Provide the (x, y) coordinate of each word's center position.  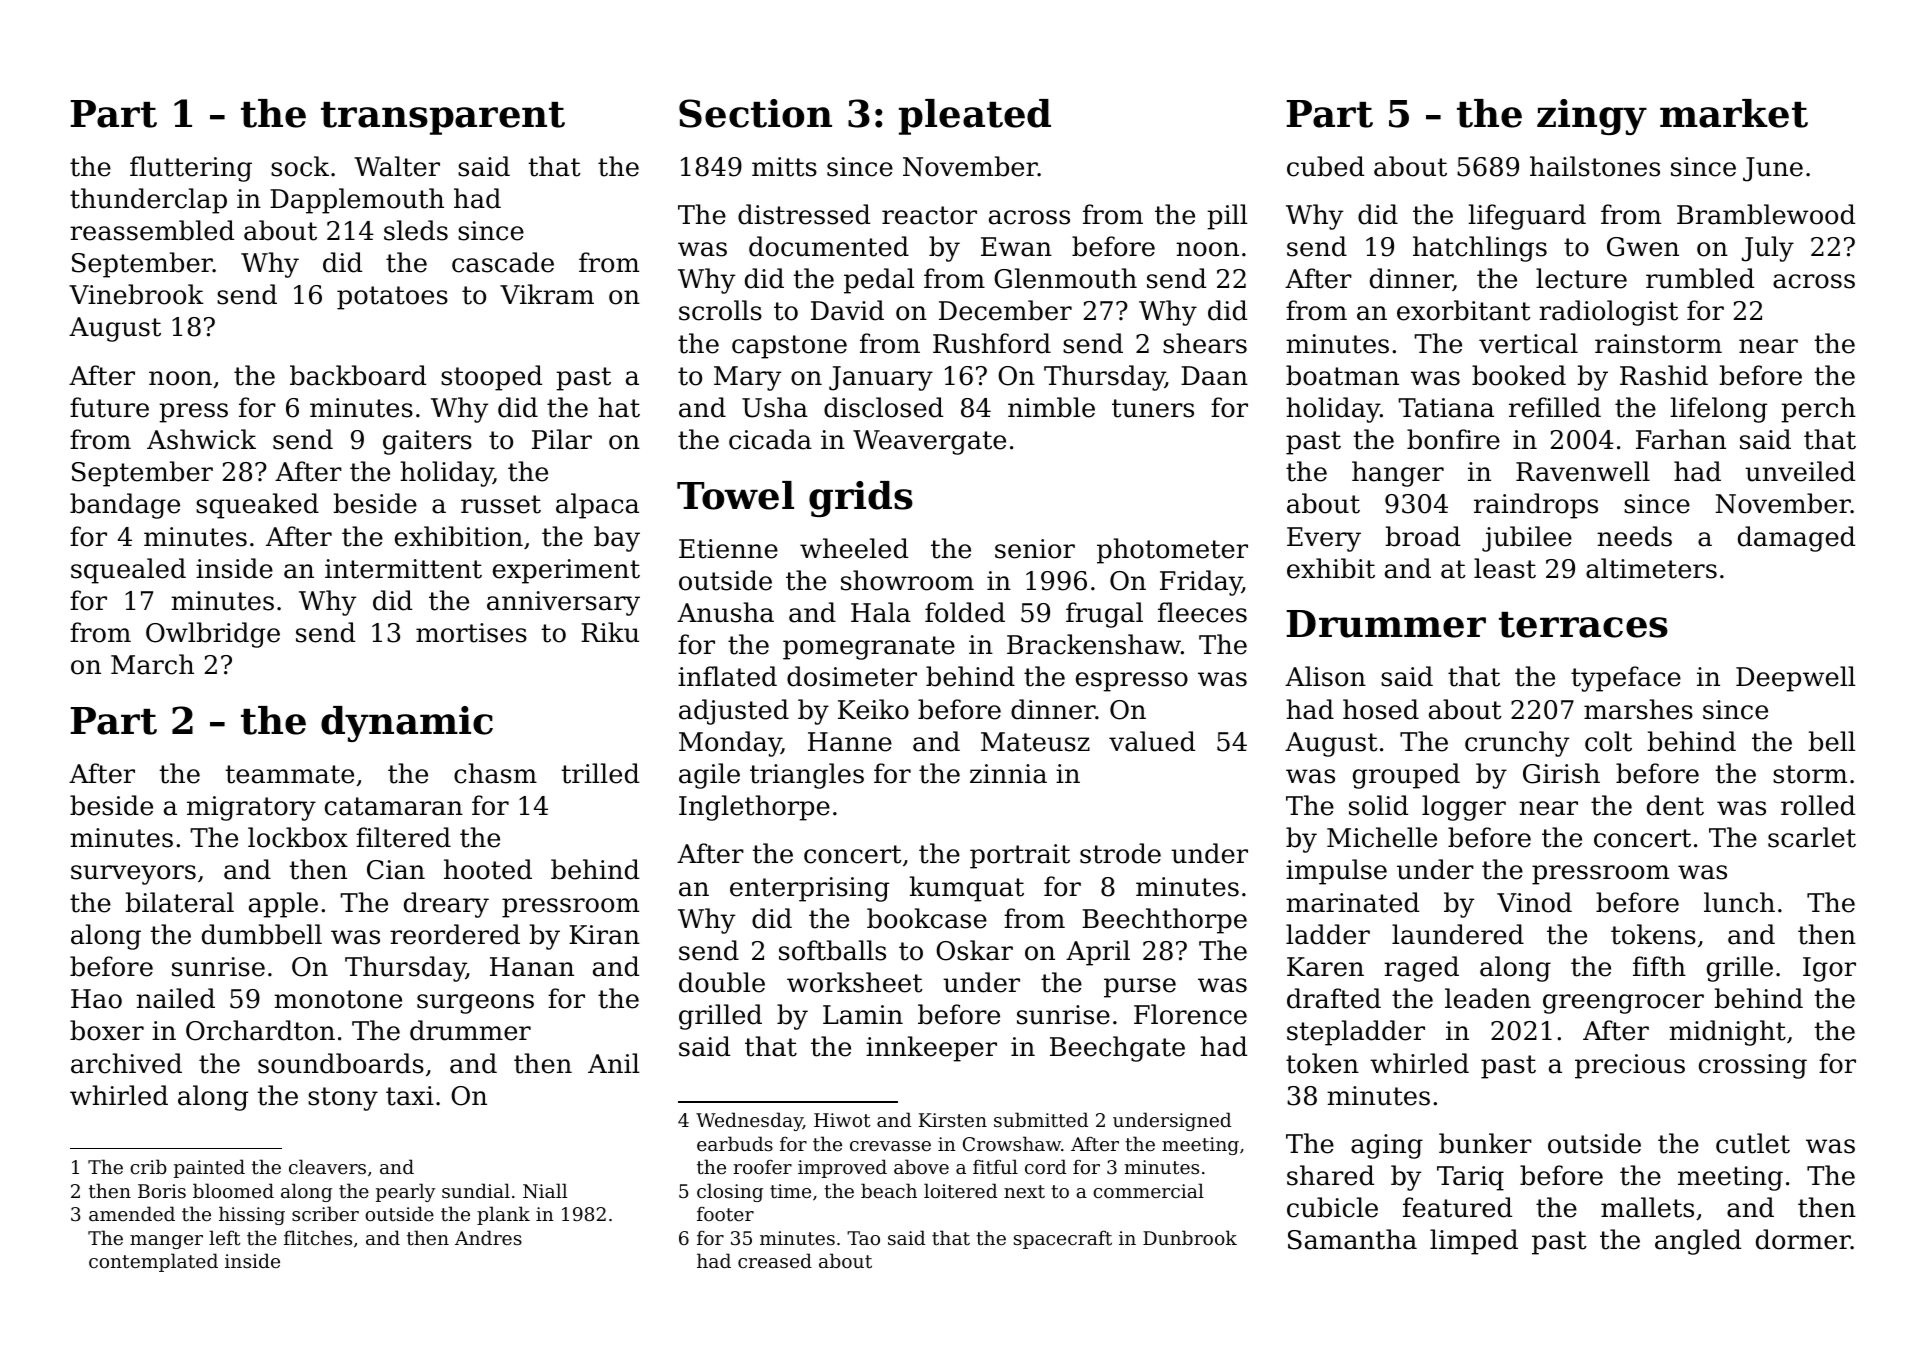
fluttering (191, 169)
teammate (290, 774)
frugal (1104, 615)
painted (209, 1168)
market (1734, 113)
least (1505, 568)
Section (755, 113)
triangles (807, 776)
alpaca (597, 506)
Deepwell (1795, 679)
